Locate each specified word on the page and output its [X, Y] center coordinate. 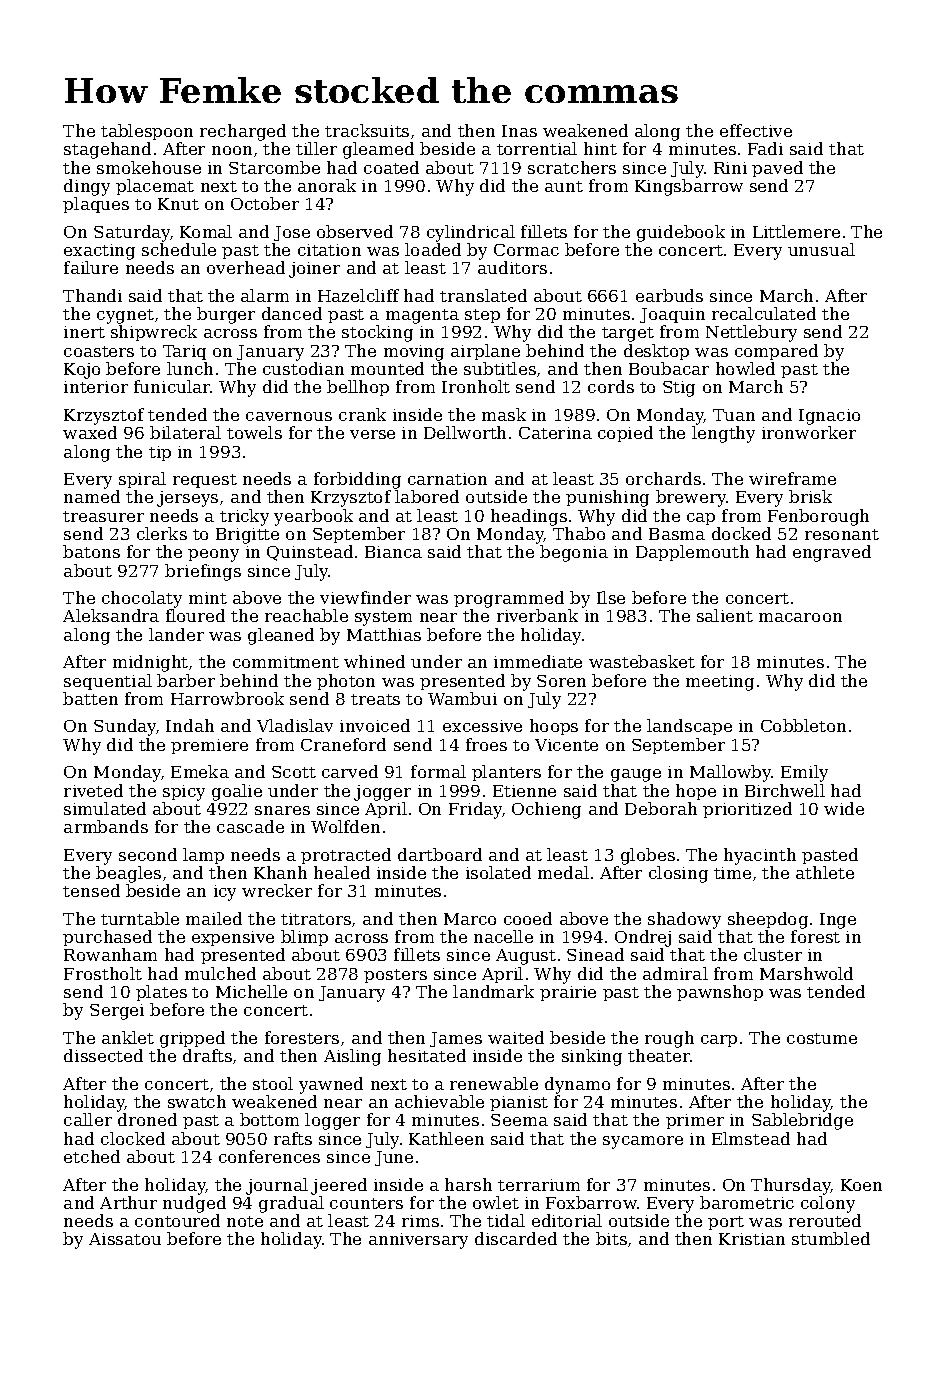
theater [659, 1055]
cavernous [289, 416]
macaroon [800, 617]
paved [777, 169]
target [628, 334]
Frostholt [103, 973]
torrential [537, 148]
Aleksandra [111, 615]
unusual [821, 249]
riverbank [537, 615]
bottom [269, 1119]
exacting [99, 252]
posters [395, 976]
